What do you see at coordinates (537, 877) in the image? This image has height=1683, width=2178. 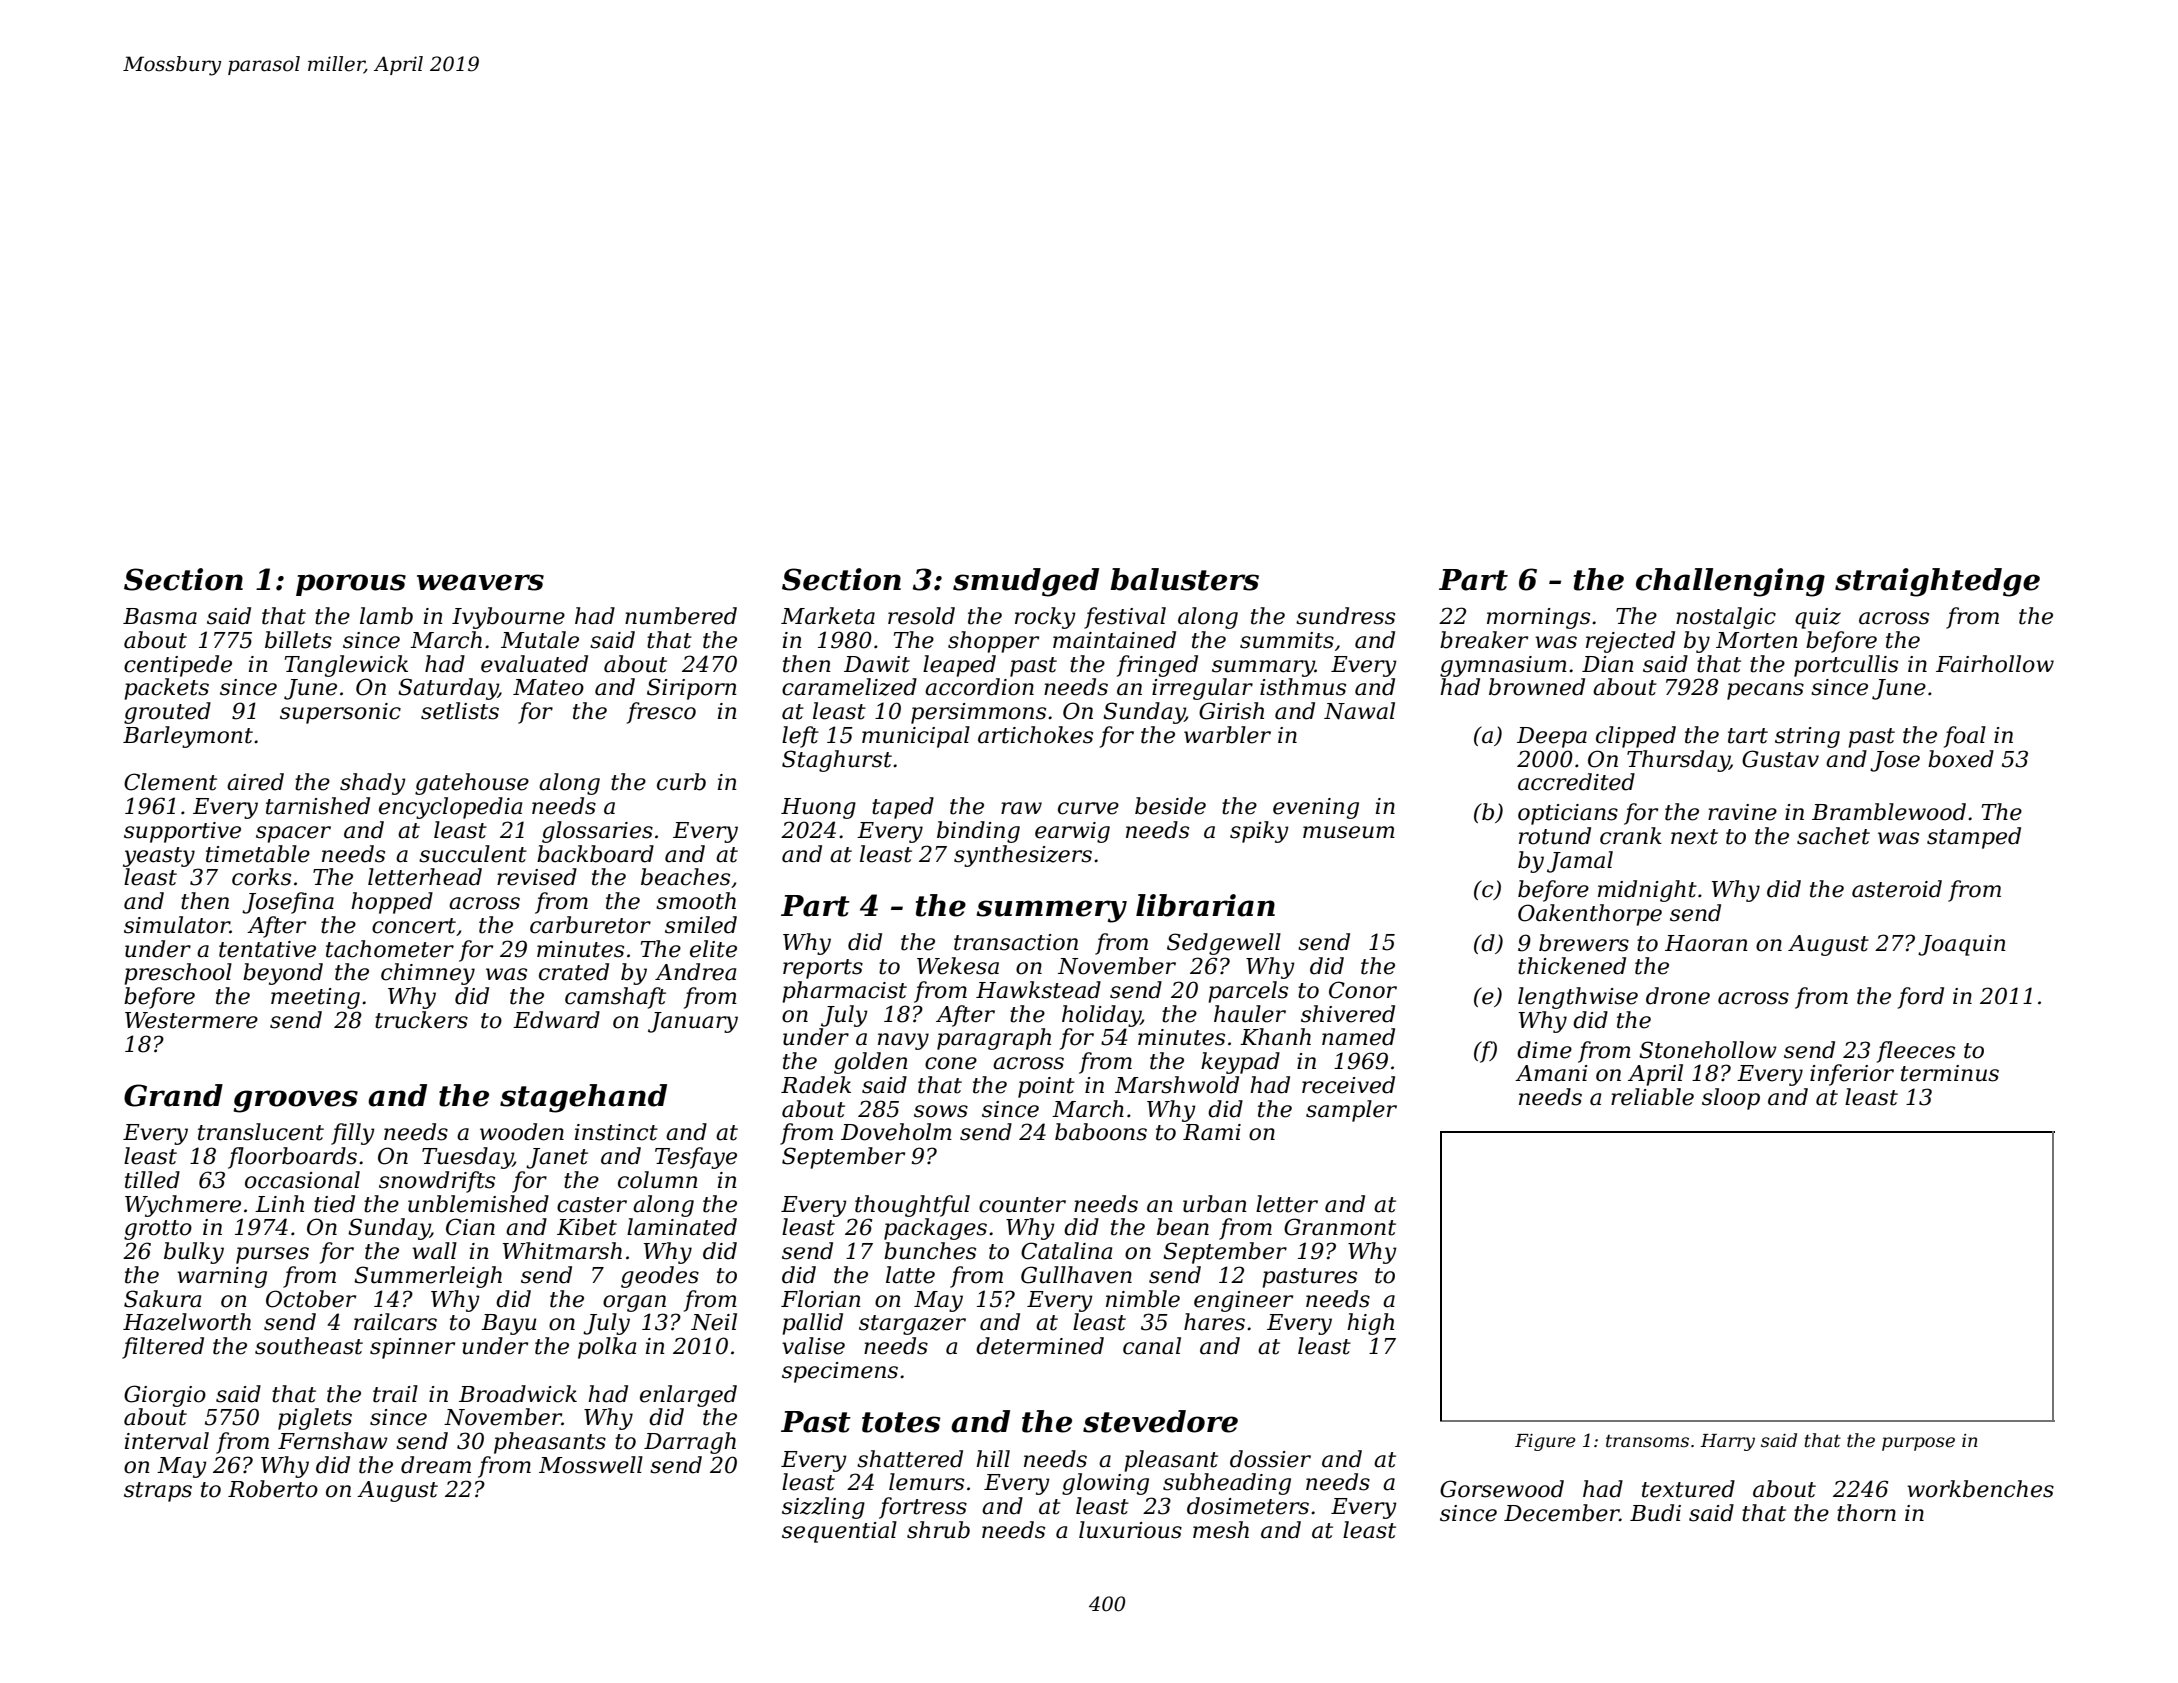 I see `revised` at bounding box center [537, 877].
